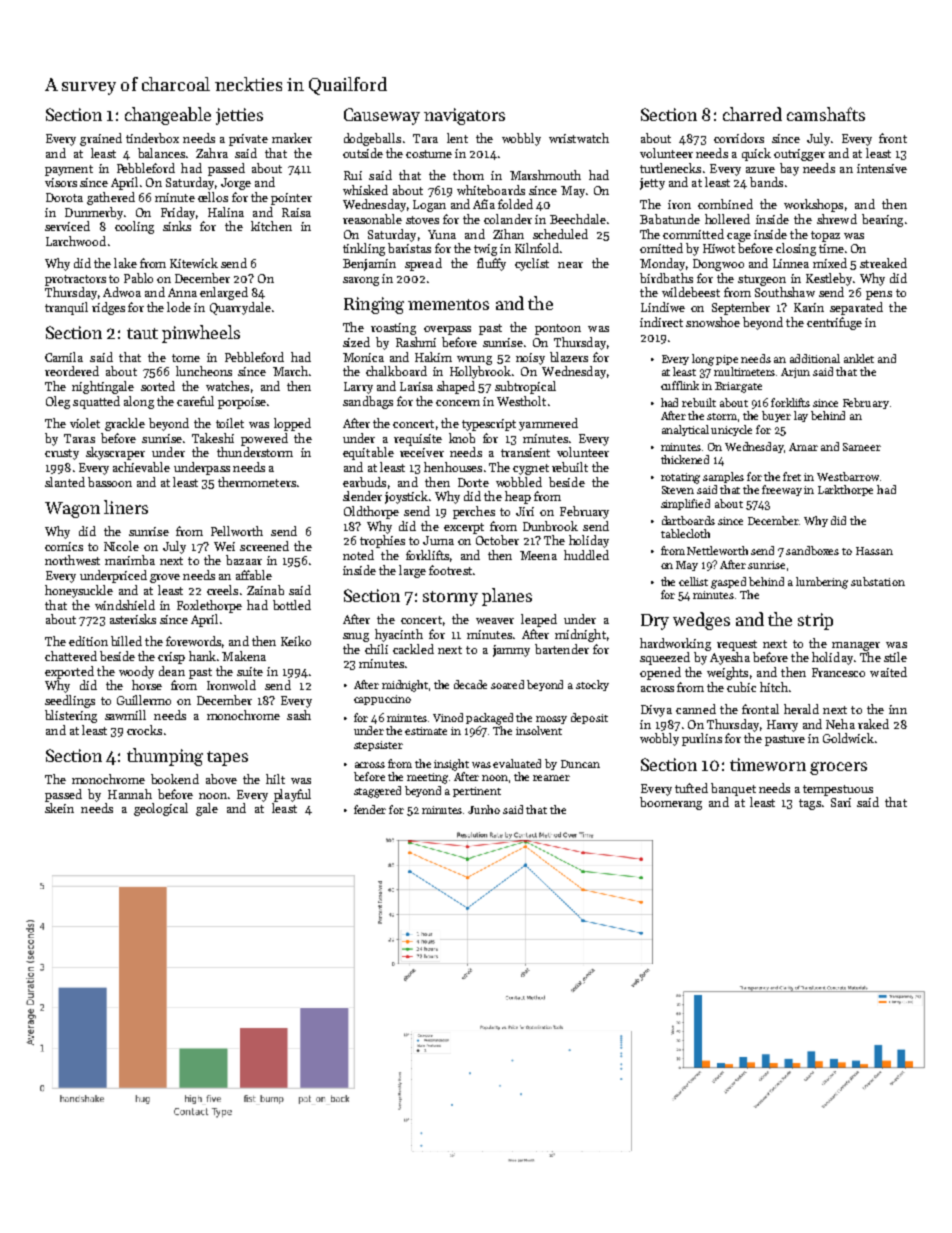 The height and width of the screenshot is (1233, 952). Describe the element at coordinates (257, 482) in the screenshot. I see `thermometers` at that location.
